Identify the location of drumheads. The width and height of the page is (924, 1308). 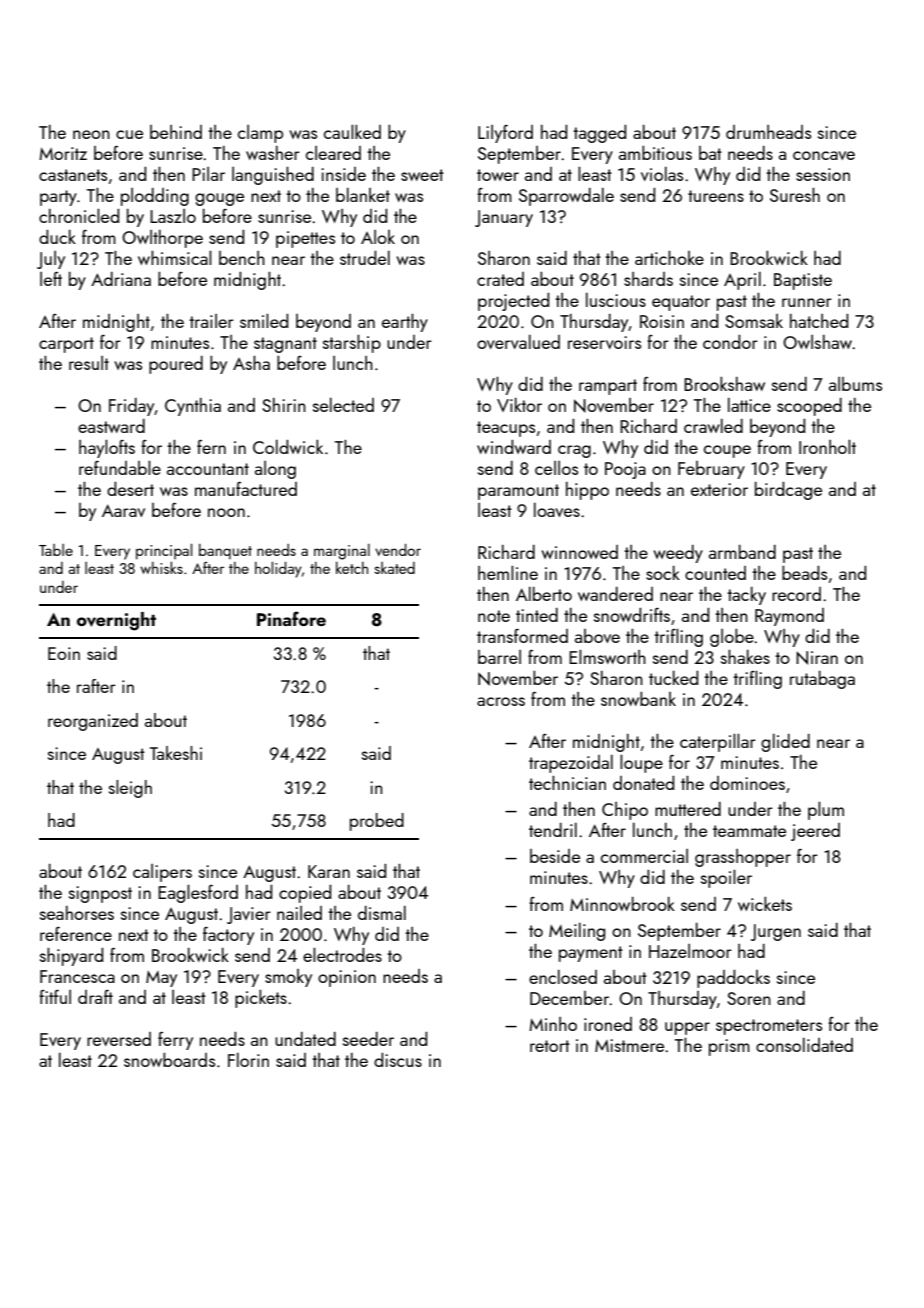
(768, 132).
